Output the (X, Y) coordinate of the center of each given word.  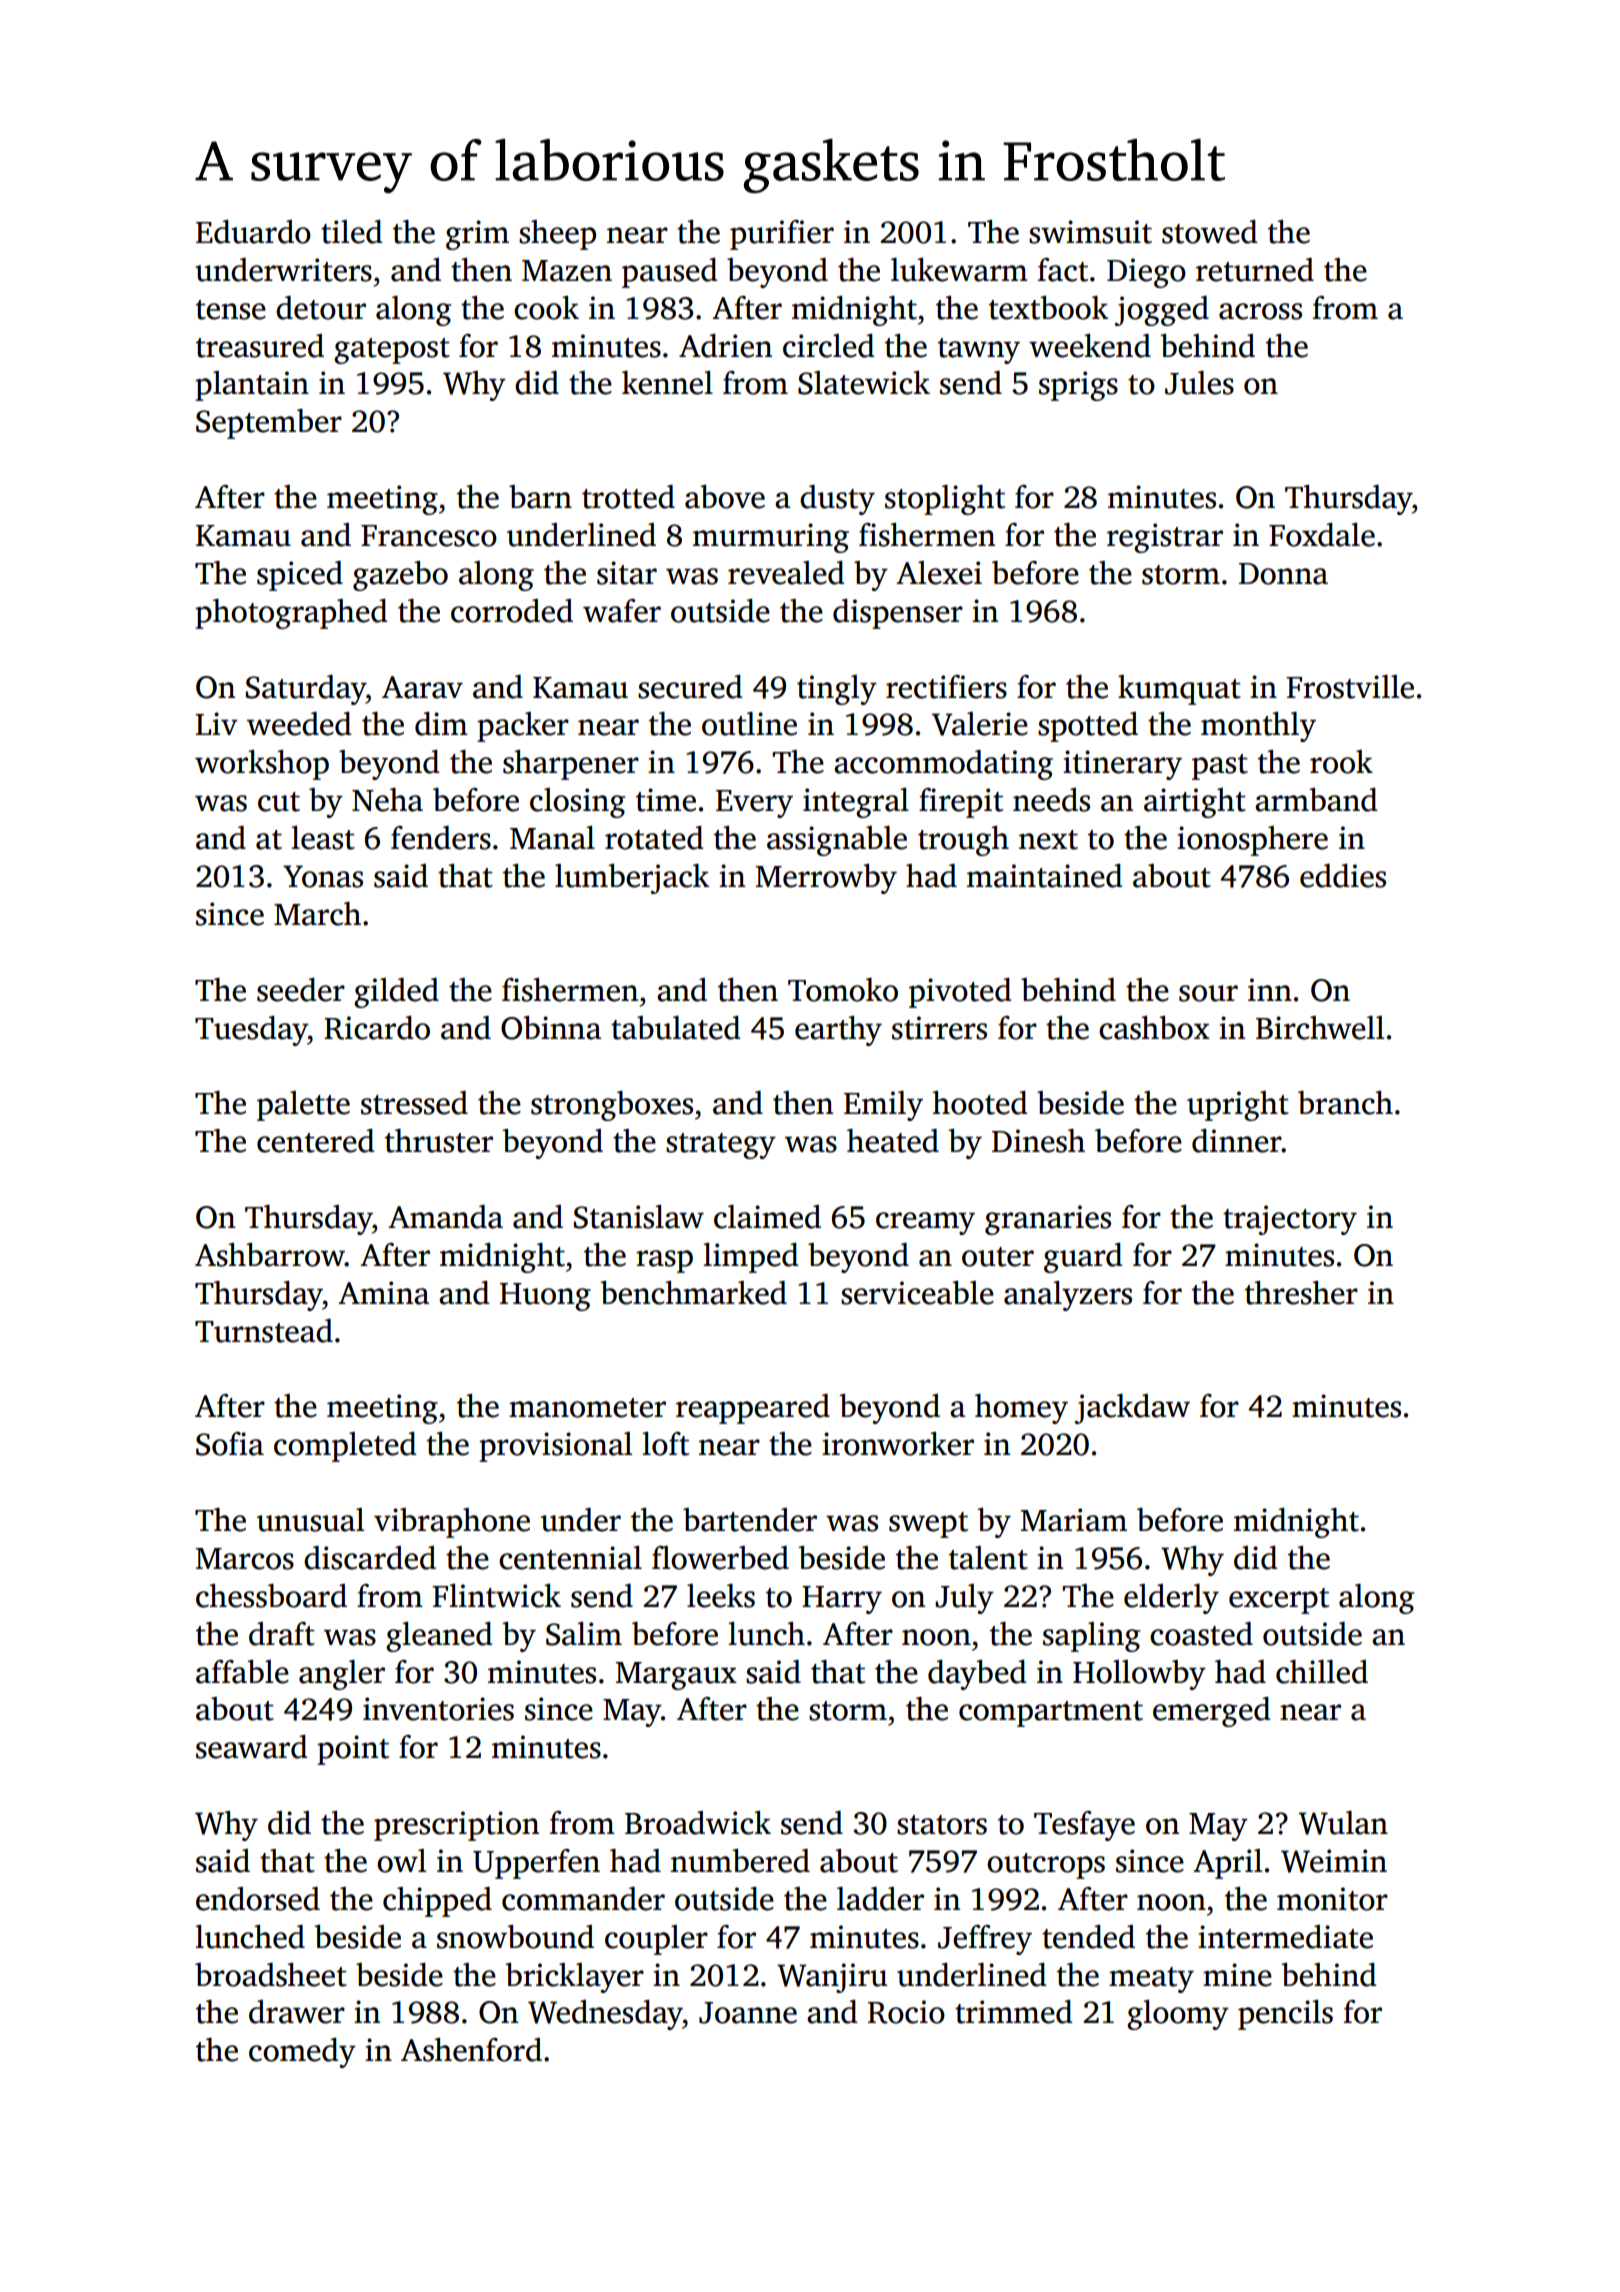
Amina (383, 1293)
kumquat (1179, 690)
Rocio (906, 2012)
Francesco (429, 536)
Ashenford (471, 2050)
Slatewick (864, 383)
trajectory (1290, 1220)
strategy (721, 1146)
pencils (1285, 2015)
